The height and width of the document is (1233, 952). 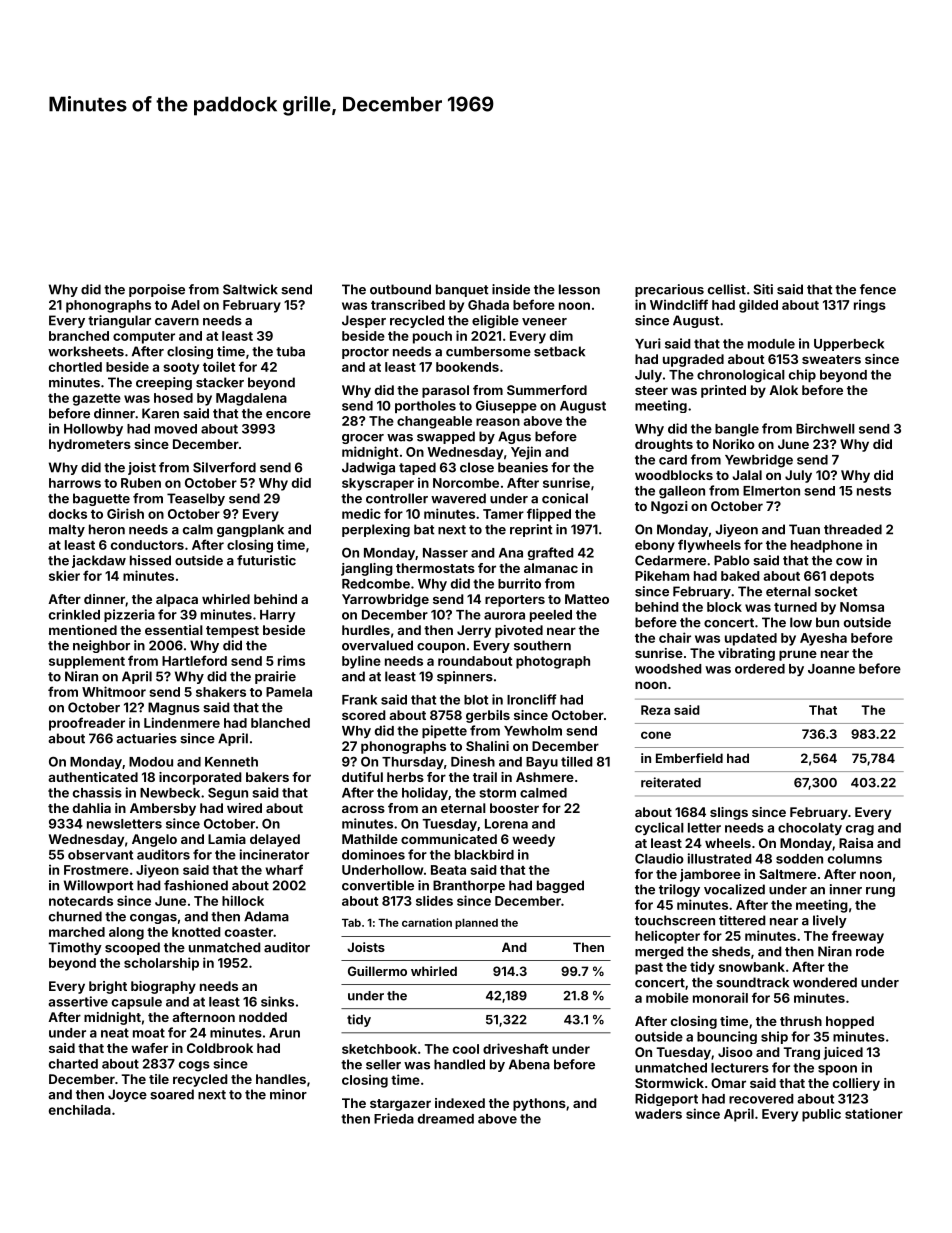 I want to click on worksheets, so click(x=86, y=351).
